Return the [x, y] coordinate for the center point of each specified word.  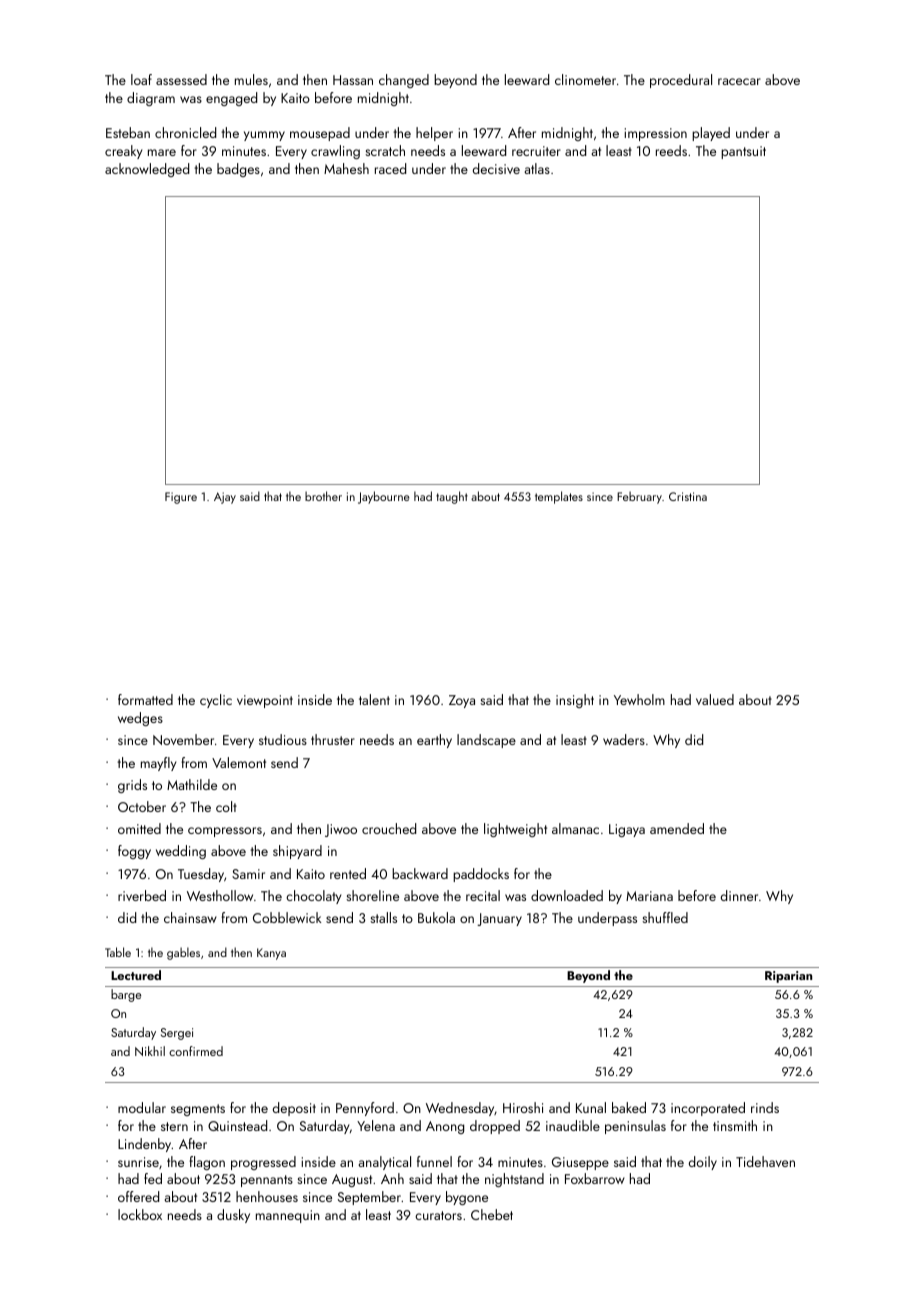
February [639, 497]
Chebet [492, 1214]
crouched [389, 828]
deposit [294, 1109]
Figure [181, 498]
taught [452, 497]
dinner [739, 895]
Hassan [353, 80]
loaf [141, 79]
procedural [681, 81]
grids [132, 786]
